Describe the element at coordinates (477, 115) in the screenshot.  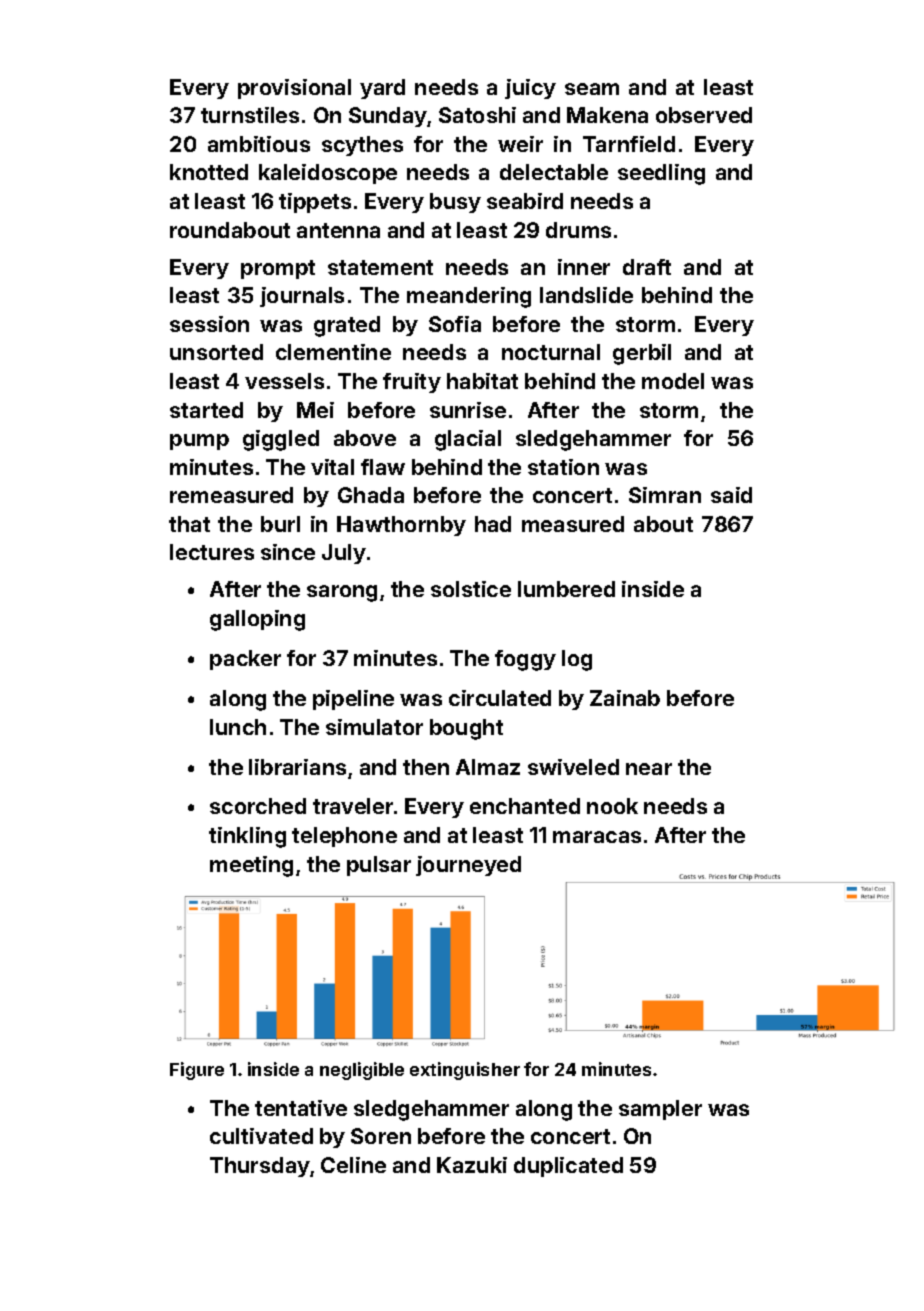
I see `Satoshi` at that location.
